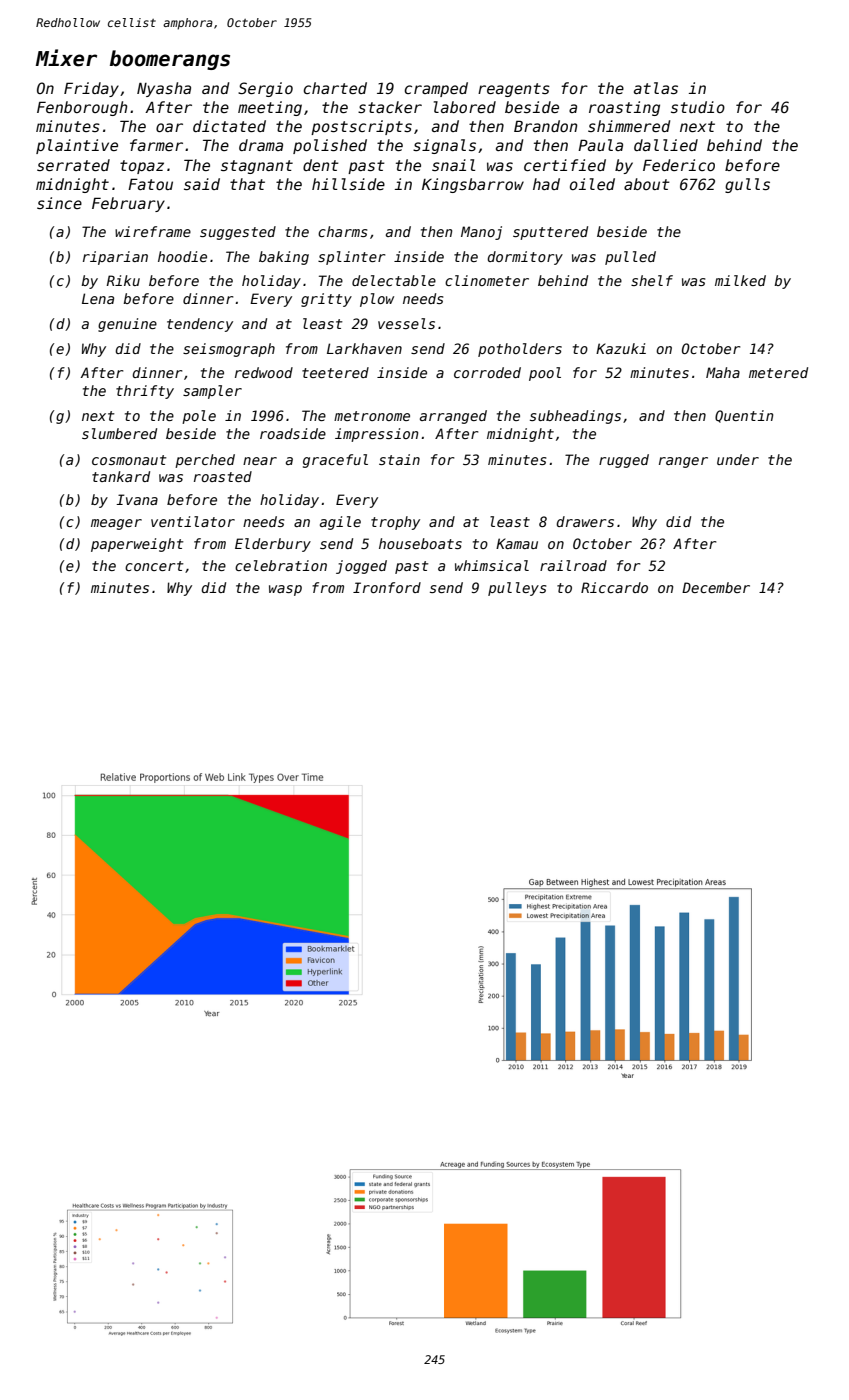  What do you see at coordinates (123, 280) in the document?
I see `Riku` at bounding box center [123, 280].
